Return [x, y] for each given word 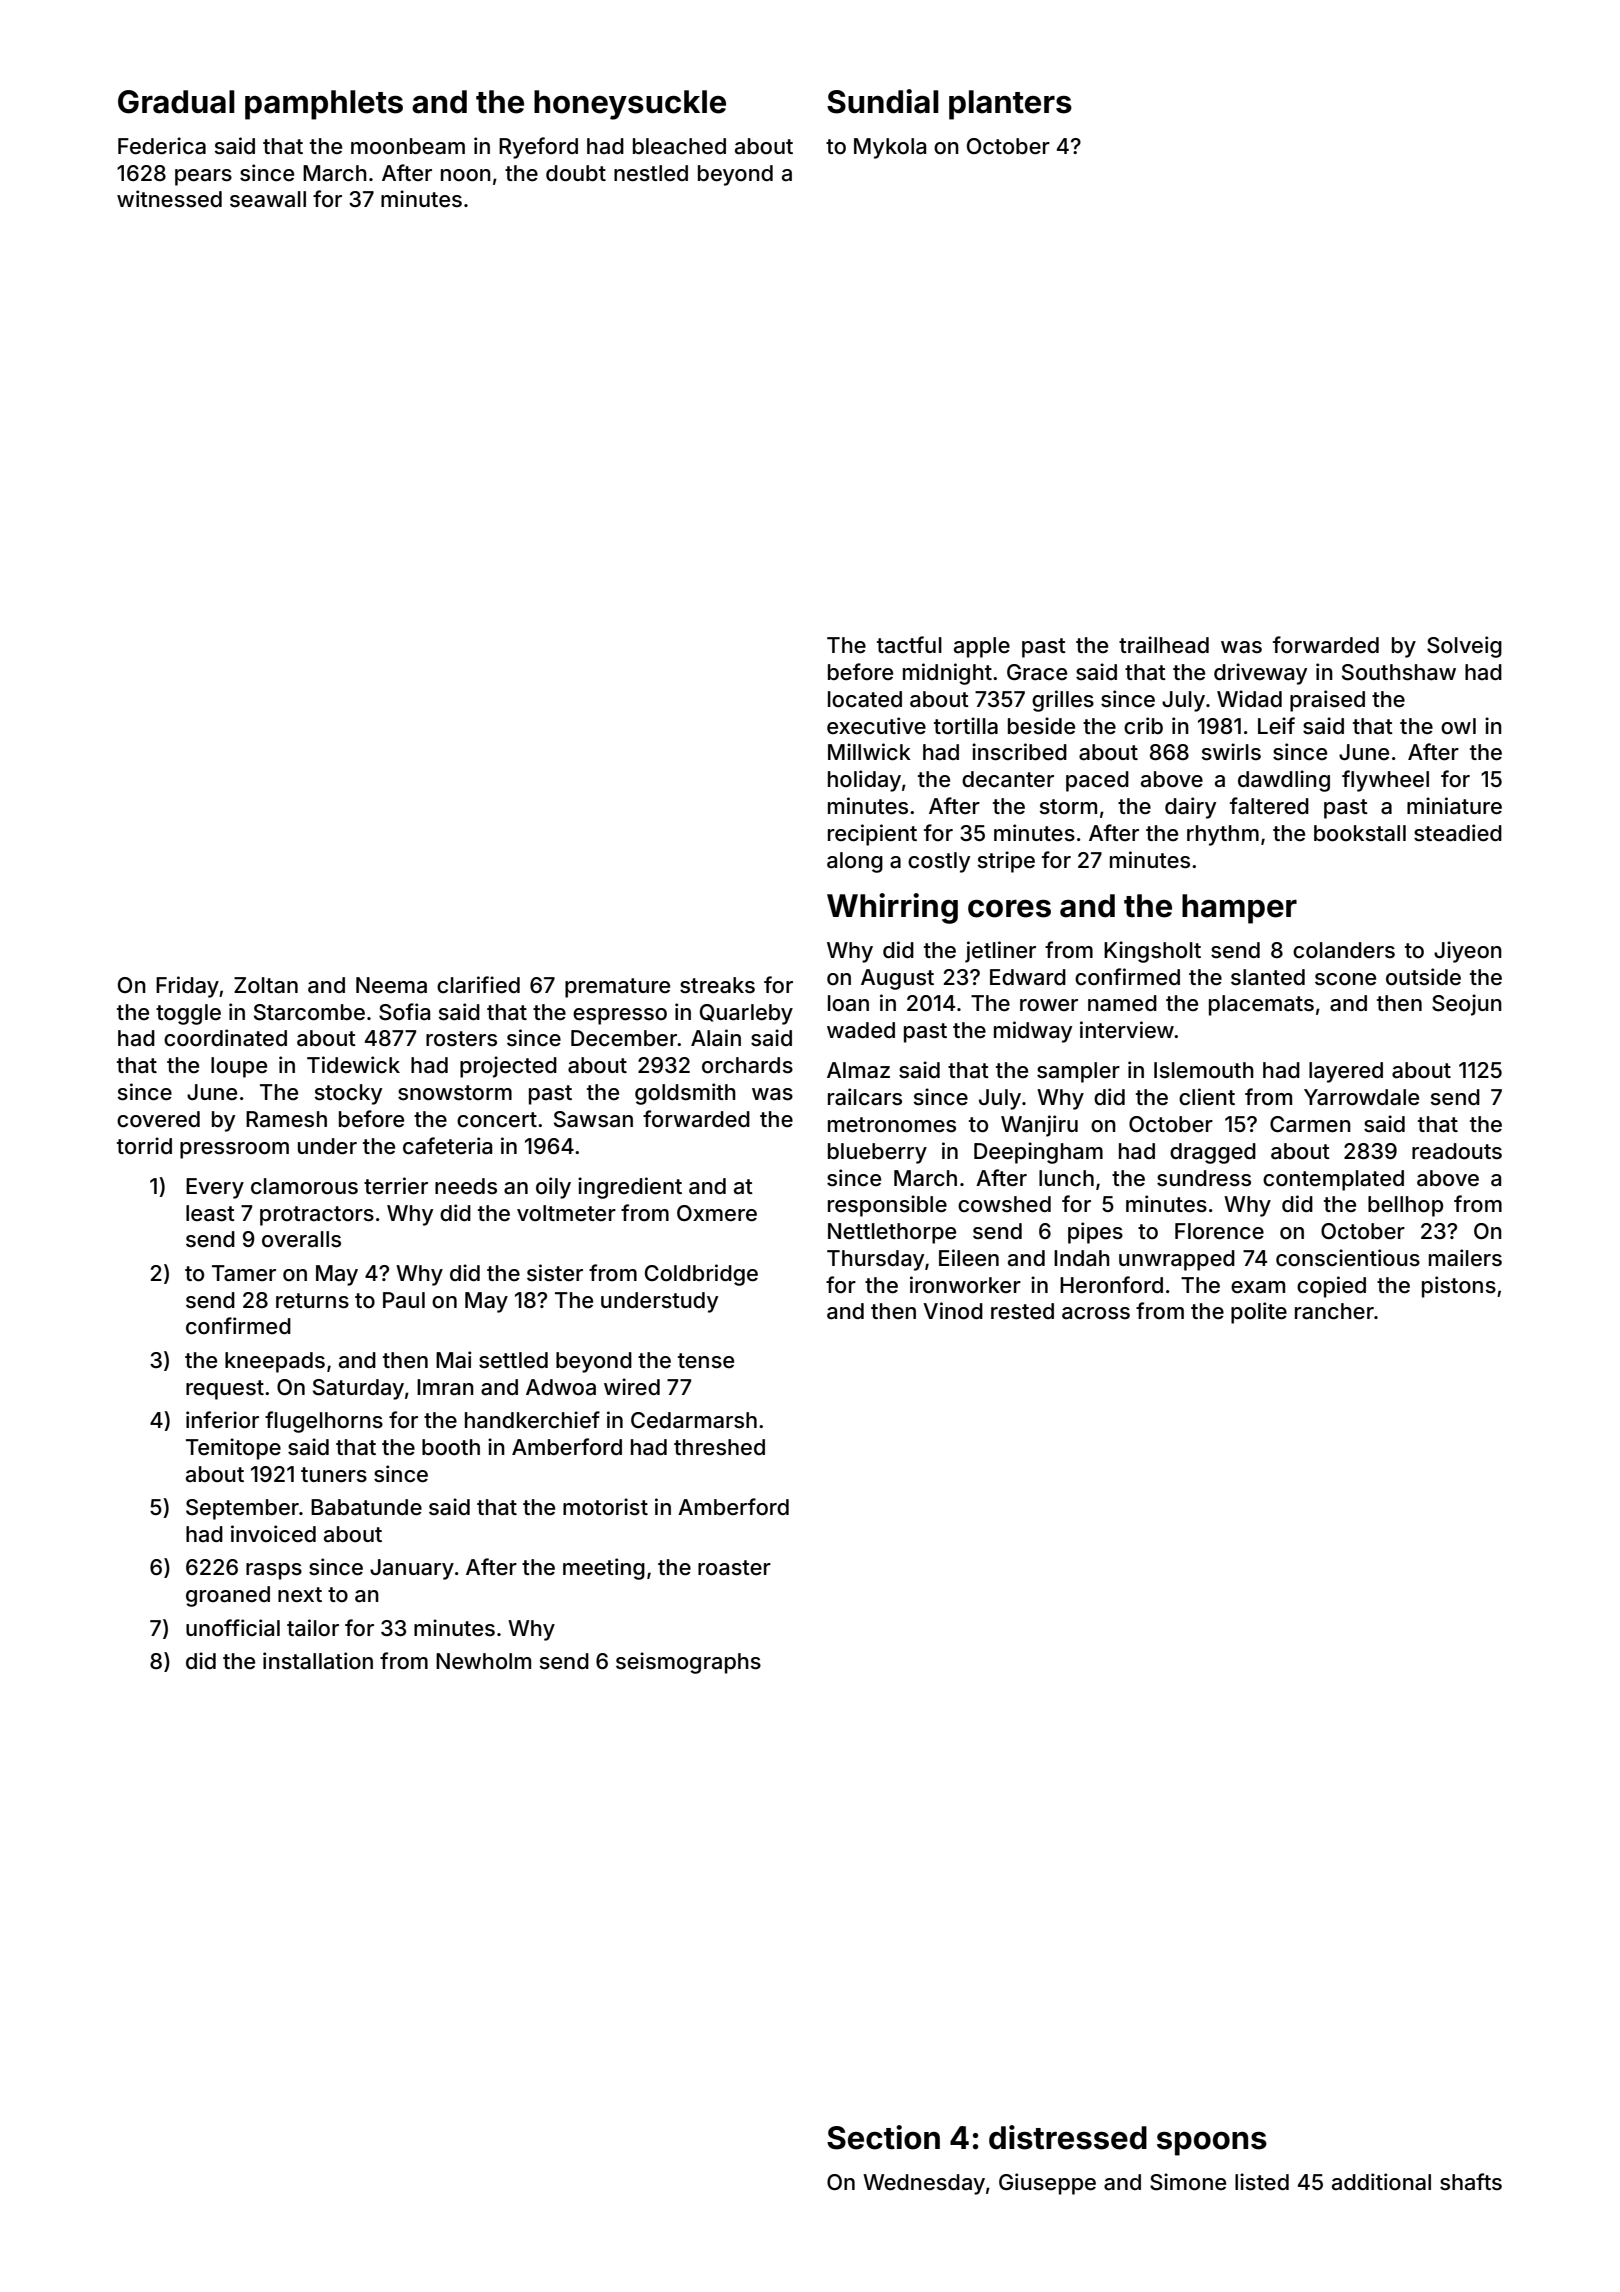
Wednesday [924, 2184]
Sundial [883, 101]
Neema [391, 985]
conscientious [1348, 1258]
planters [1010, 105]
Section [883, 2137]
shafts [1471, 2182]
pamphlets [324, 105]
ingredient [630, 1188]
